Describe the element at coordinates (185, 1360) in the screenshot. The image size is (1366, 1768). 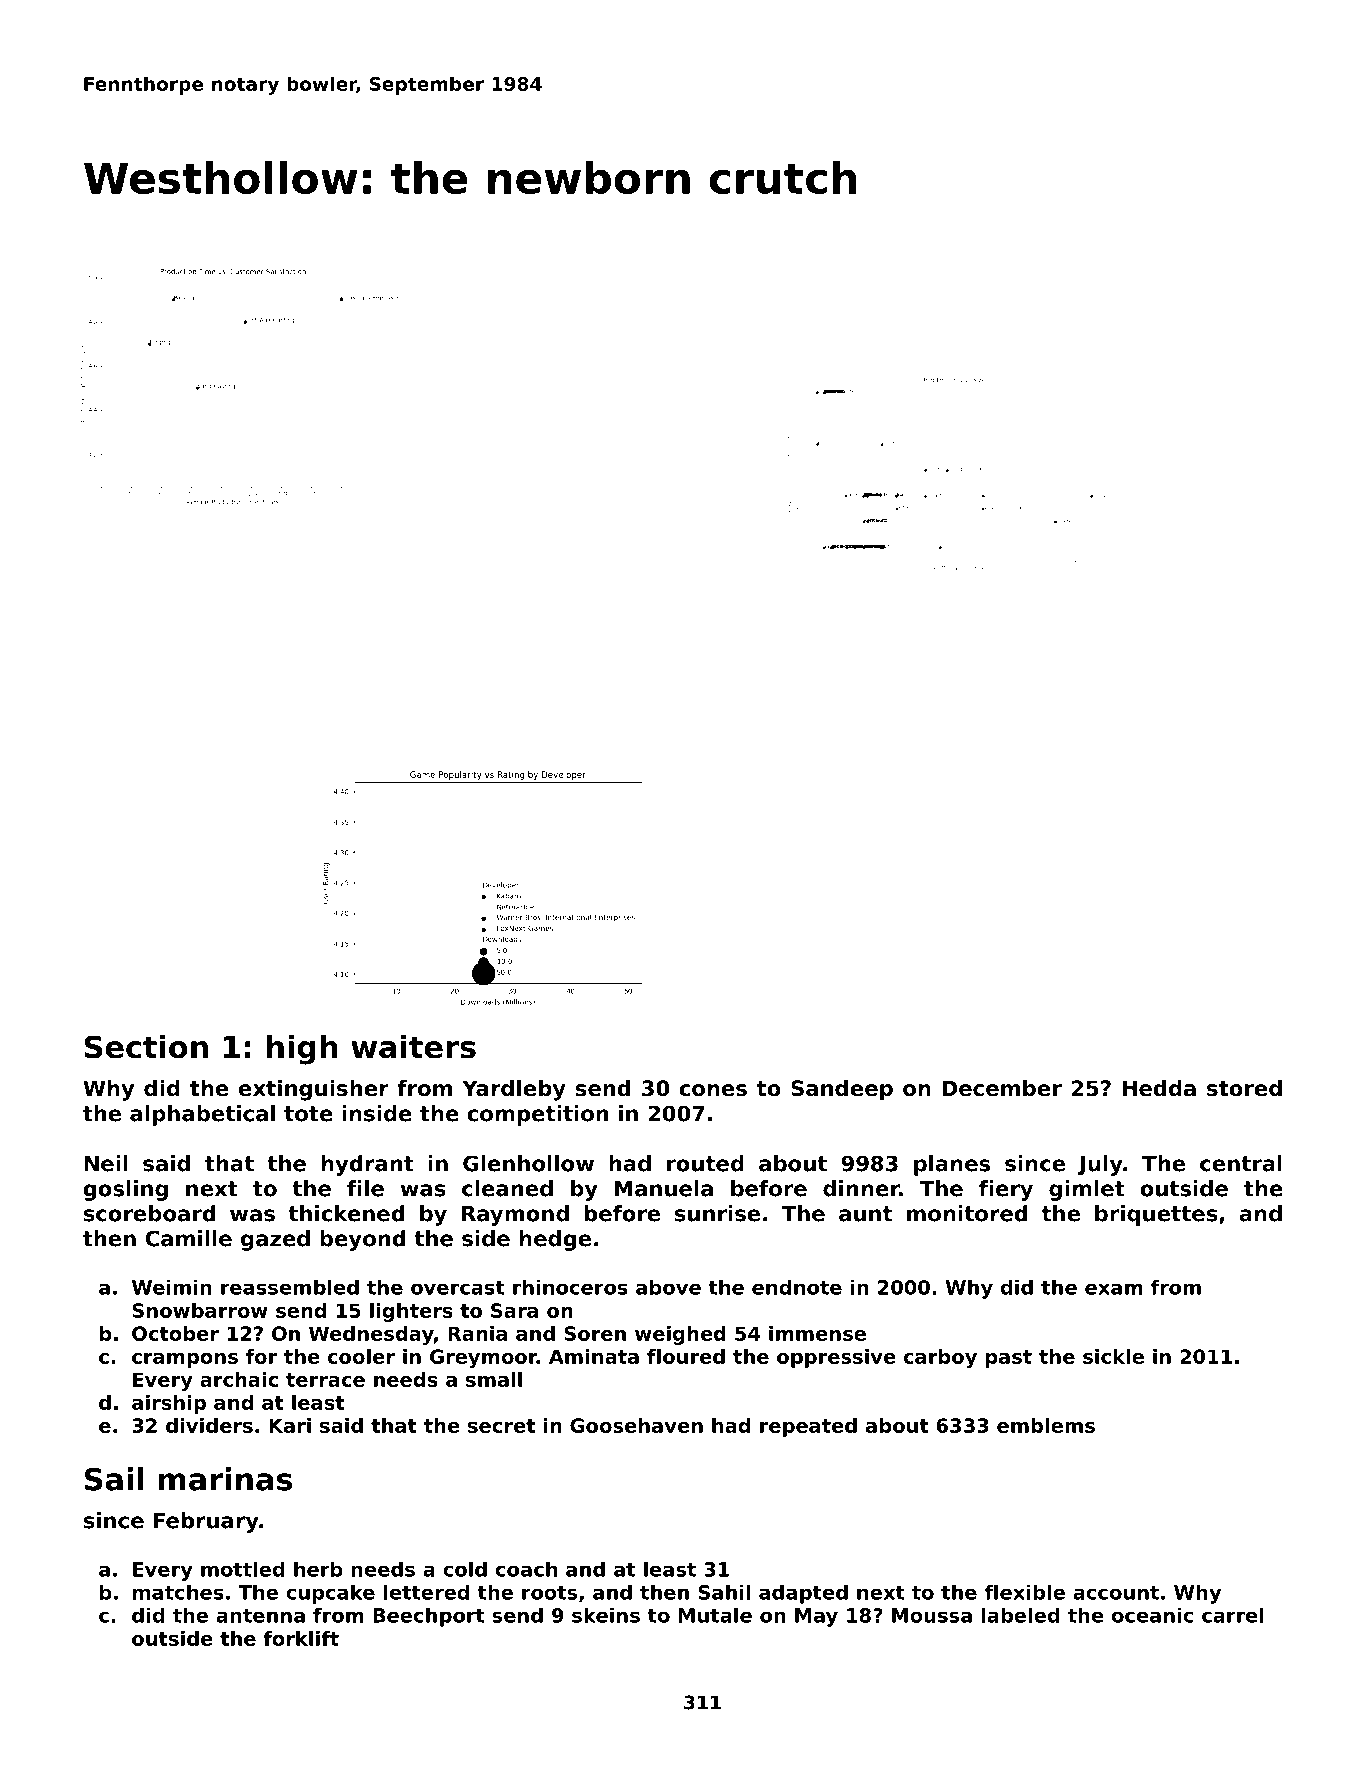
I see `crampons` at that location.
